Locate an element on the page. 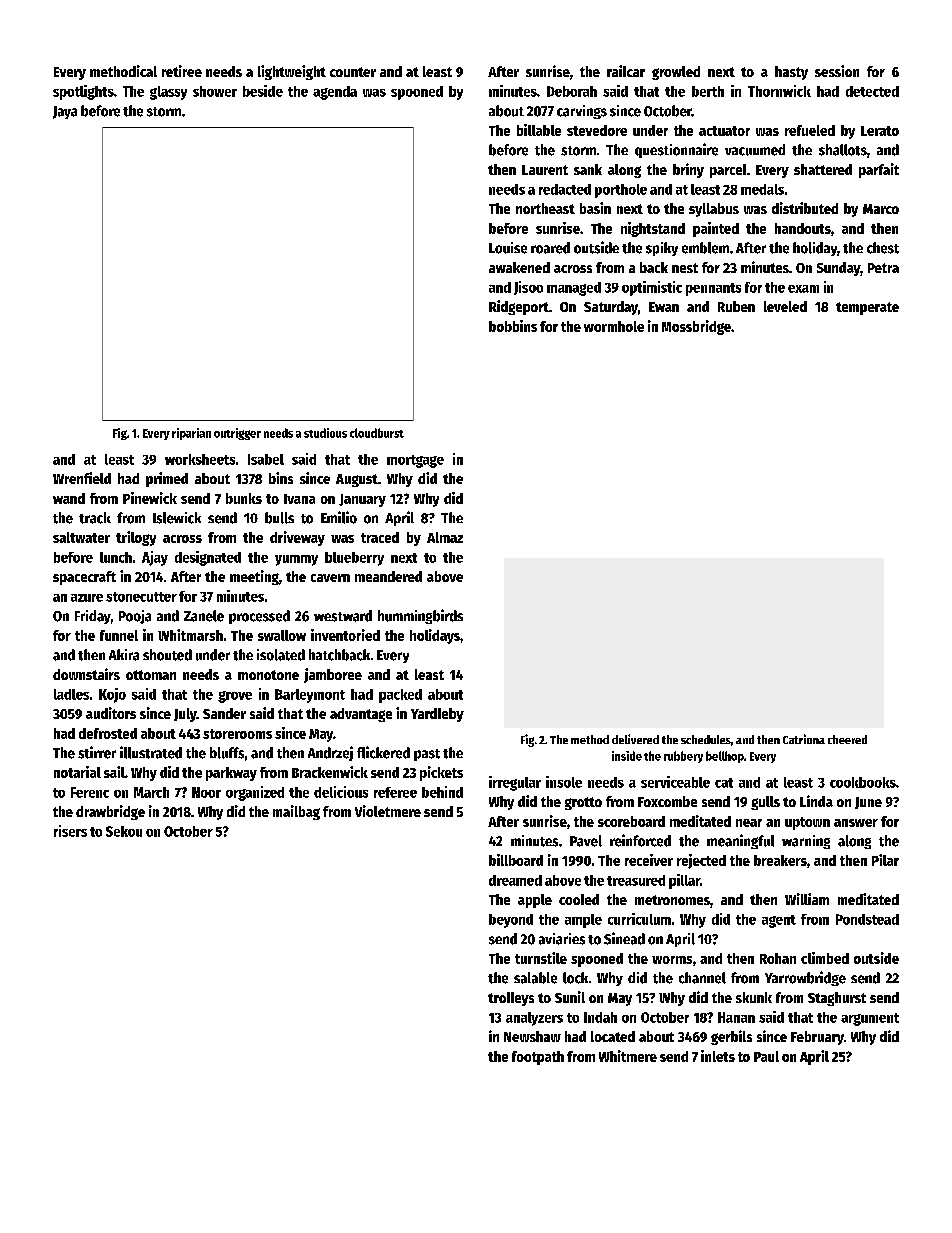 The width and height of the document is (952, 1233). emblem is located at coordinates (705, 248).
